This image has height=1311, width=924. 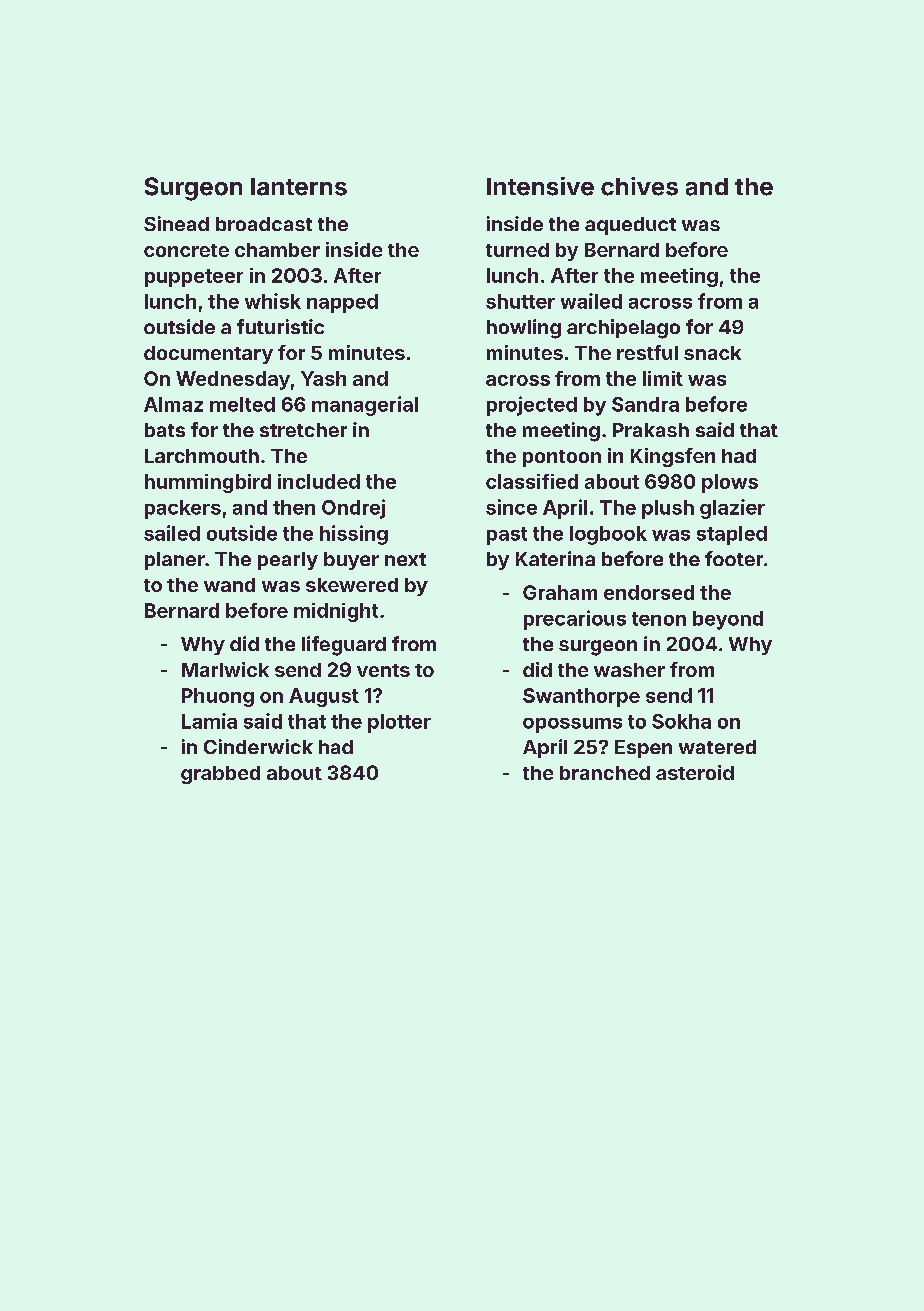 I want to click on documentary, so click(x=208, y=355).
